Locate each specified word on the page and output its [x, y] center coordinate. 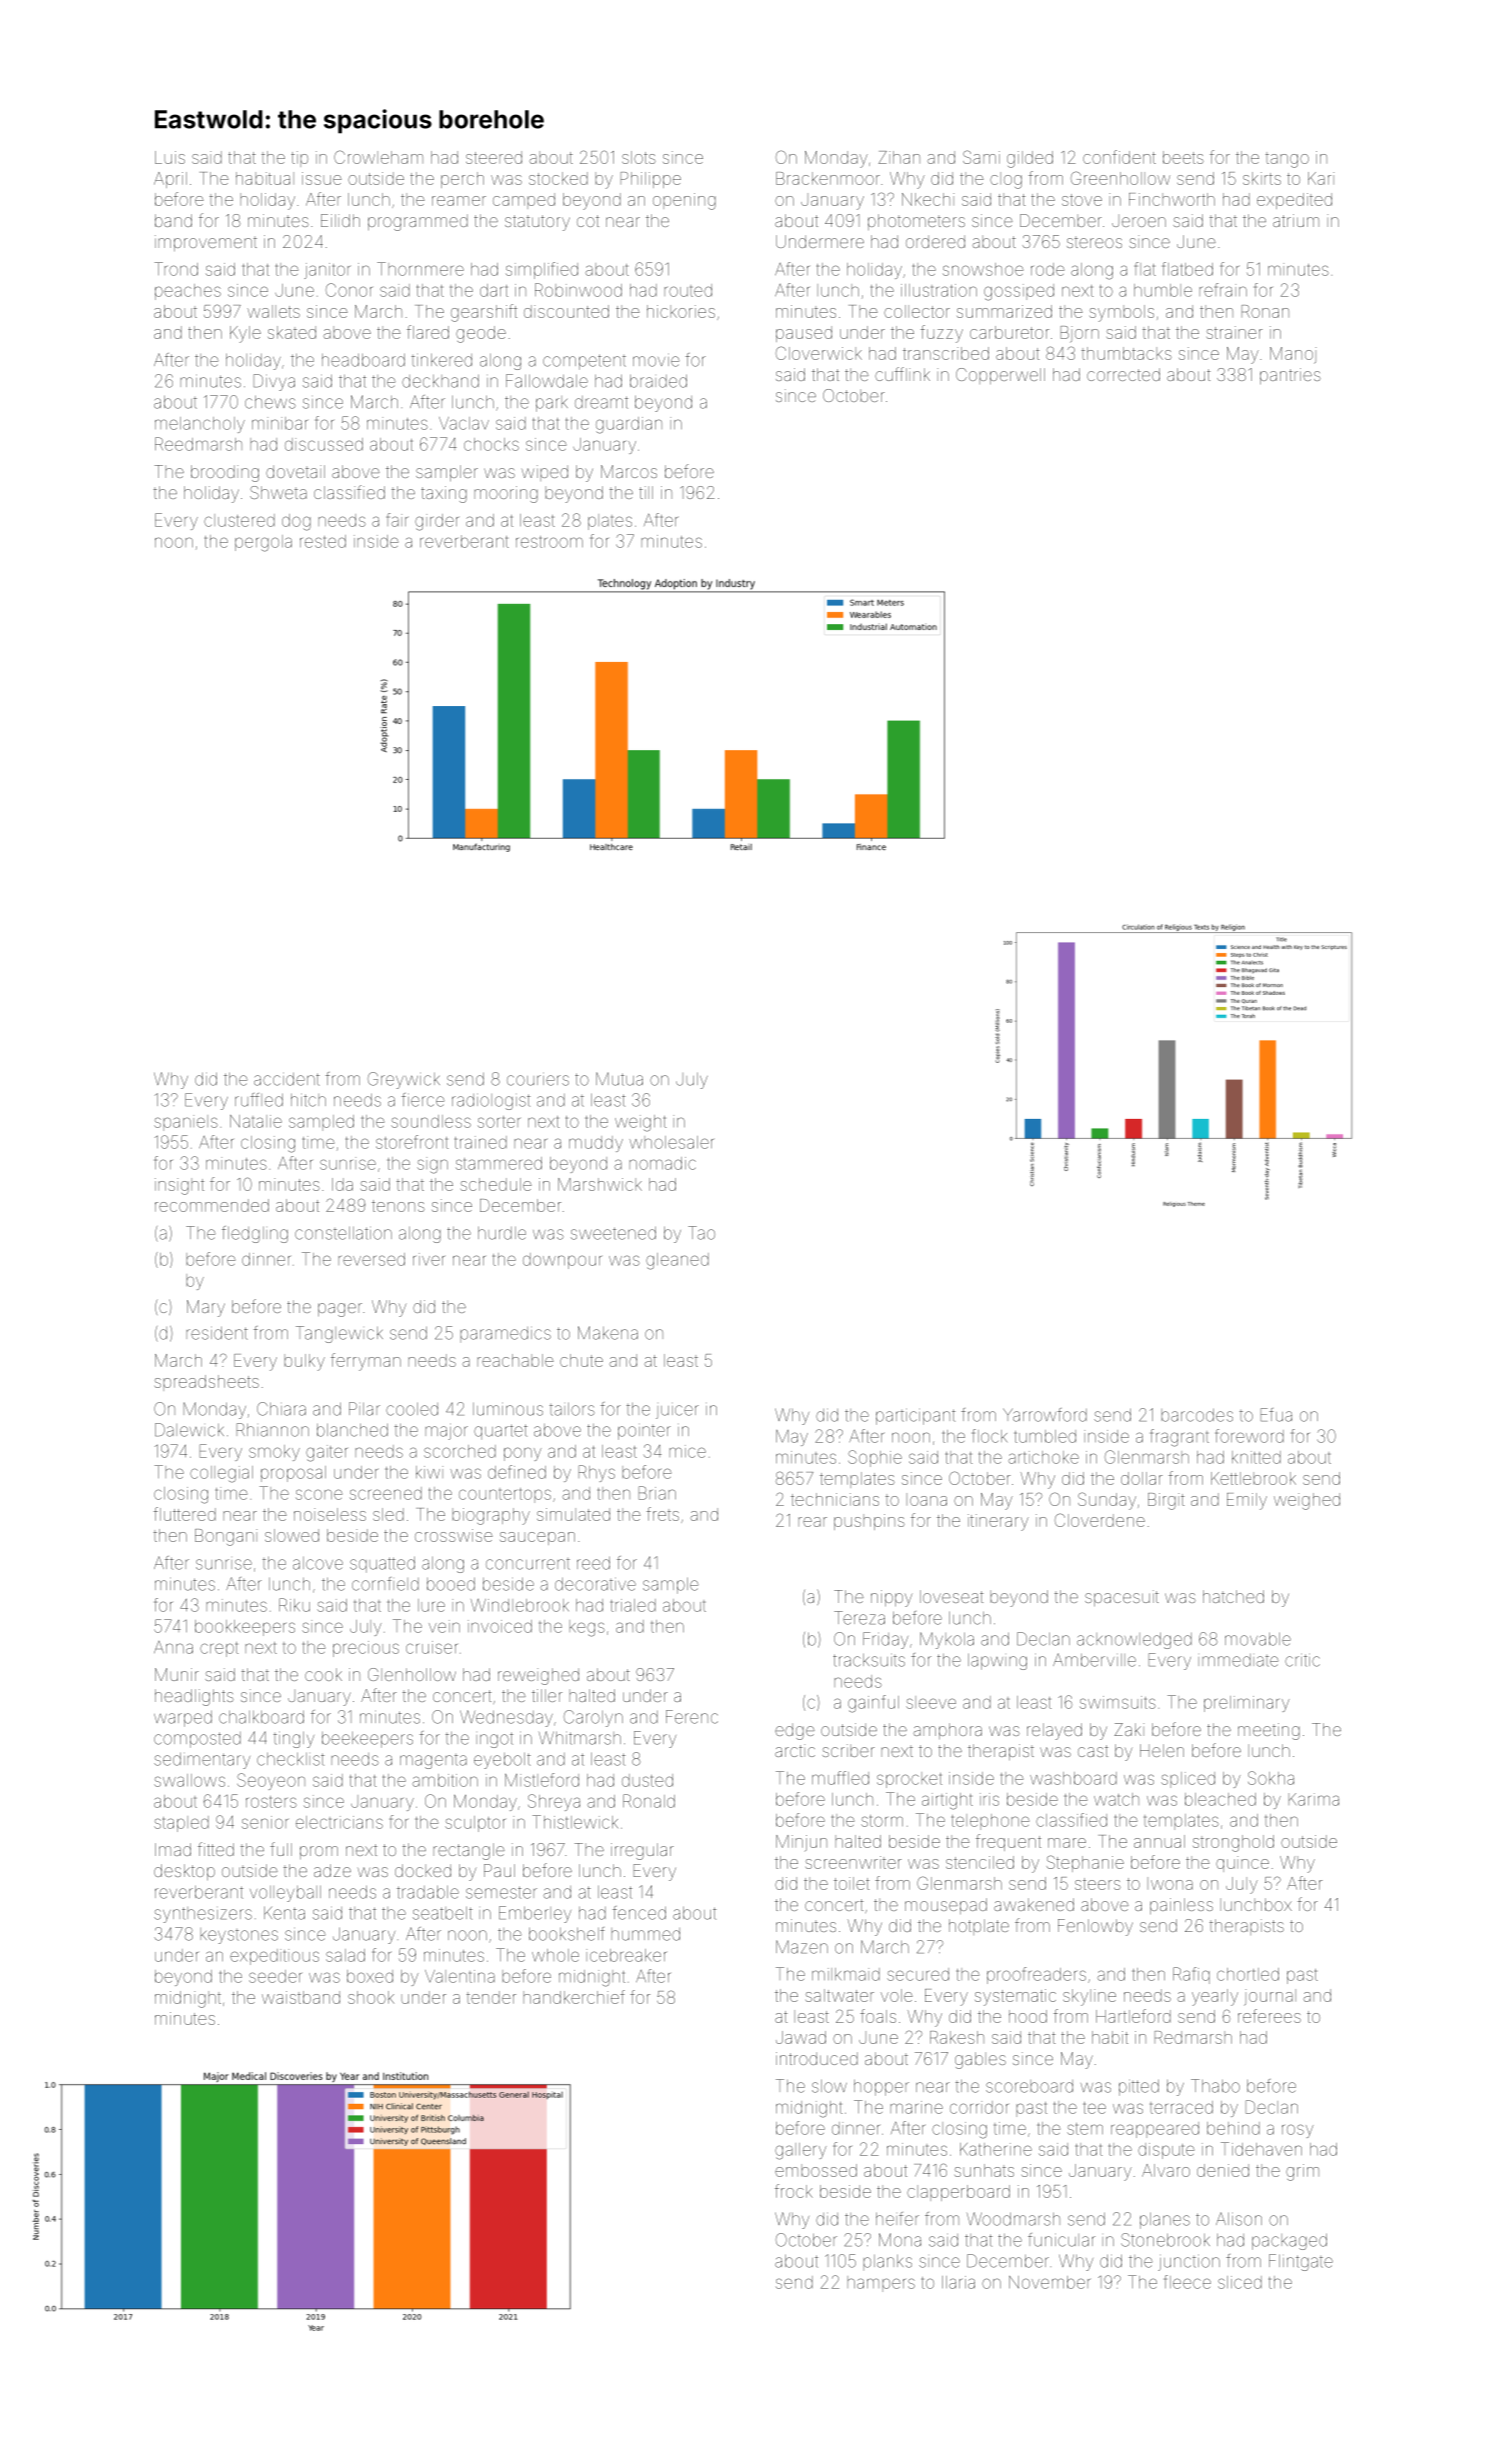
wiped [544, 473]
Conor [349, 290]
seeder [275, 1976]
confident [1119, 157]
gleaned [677, 1261]
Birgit [1166, 1501]
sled [388, 1514]
